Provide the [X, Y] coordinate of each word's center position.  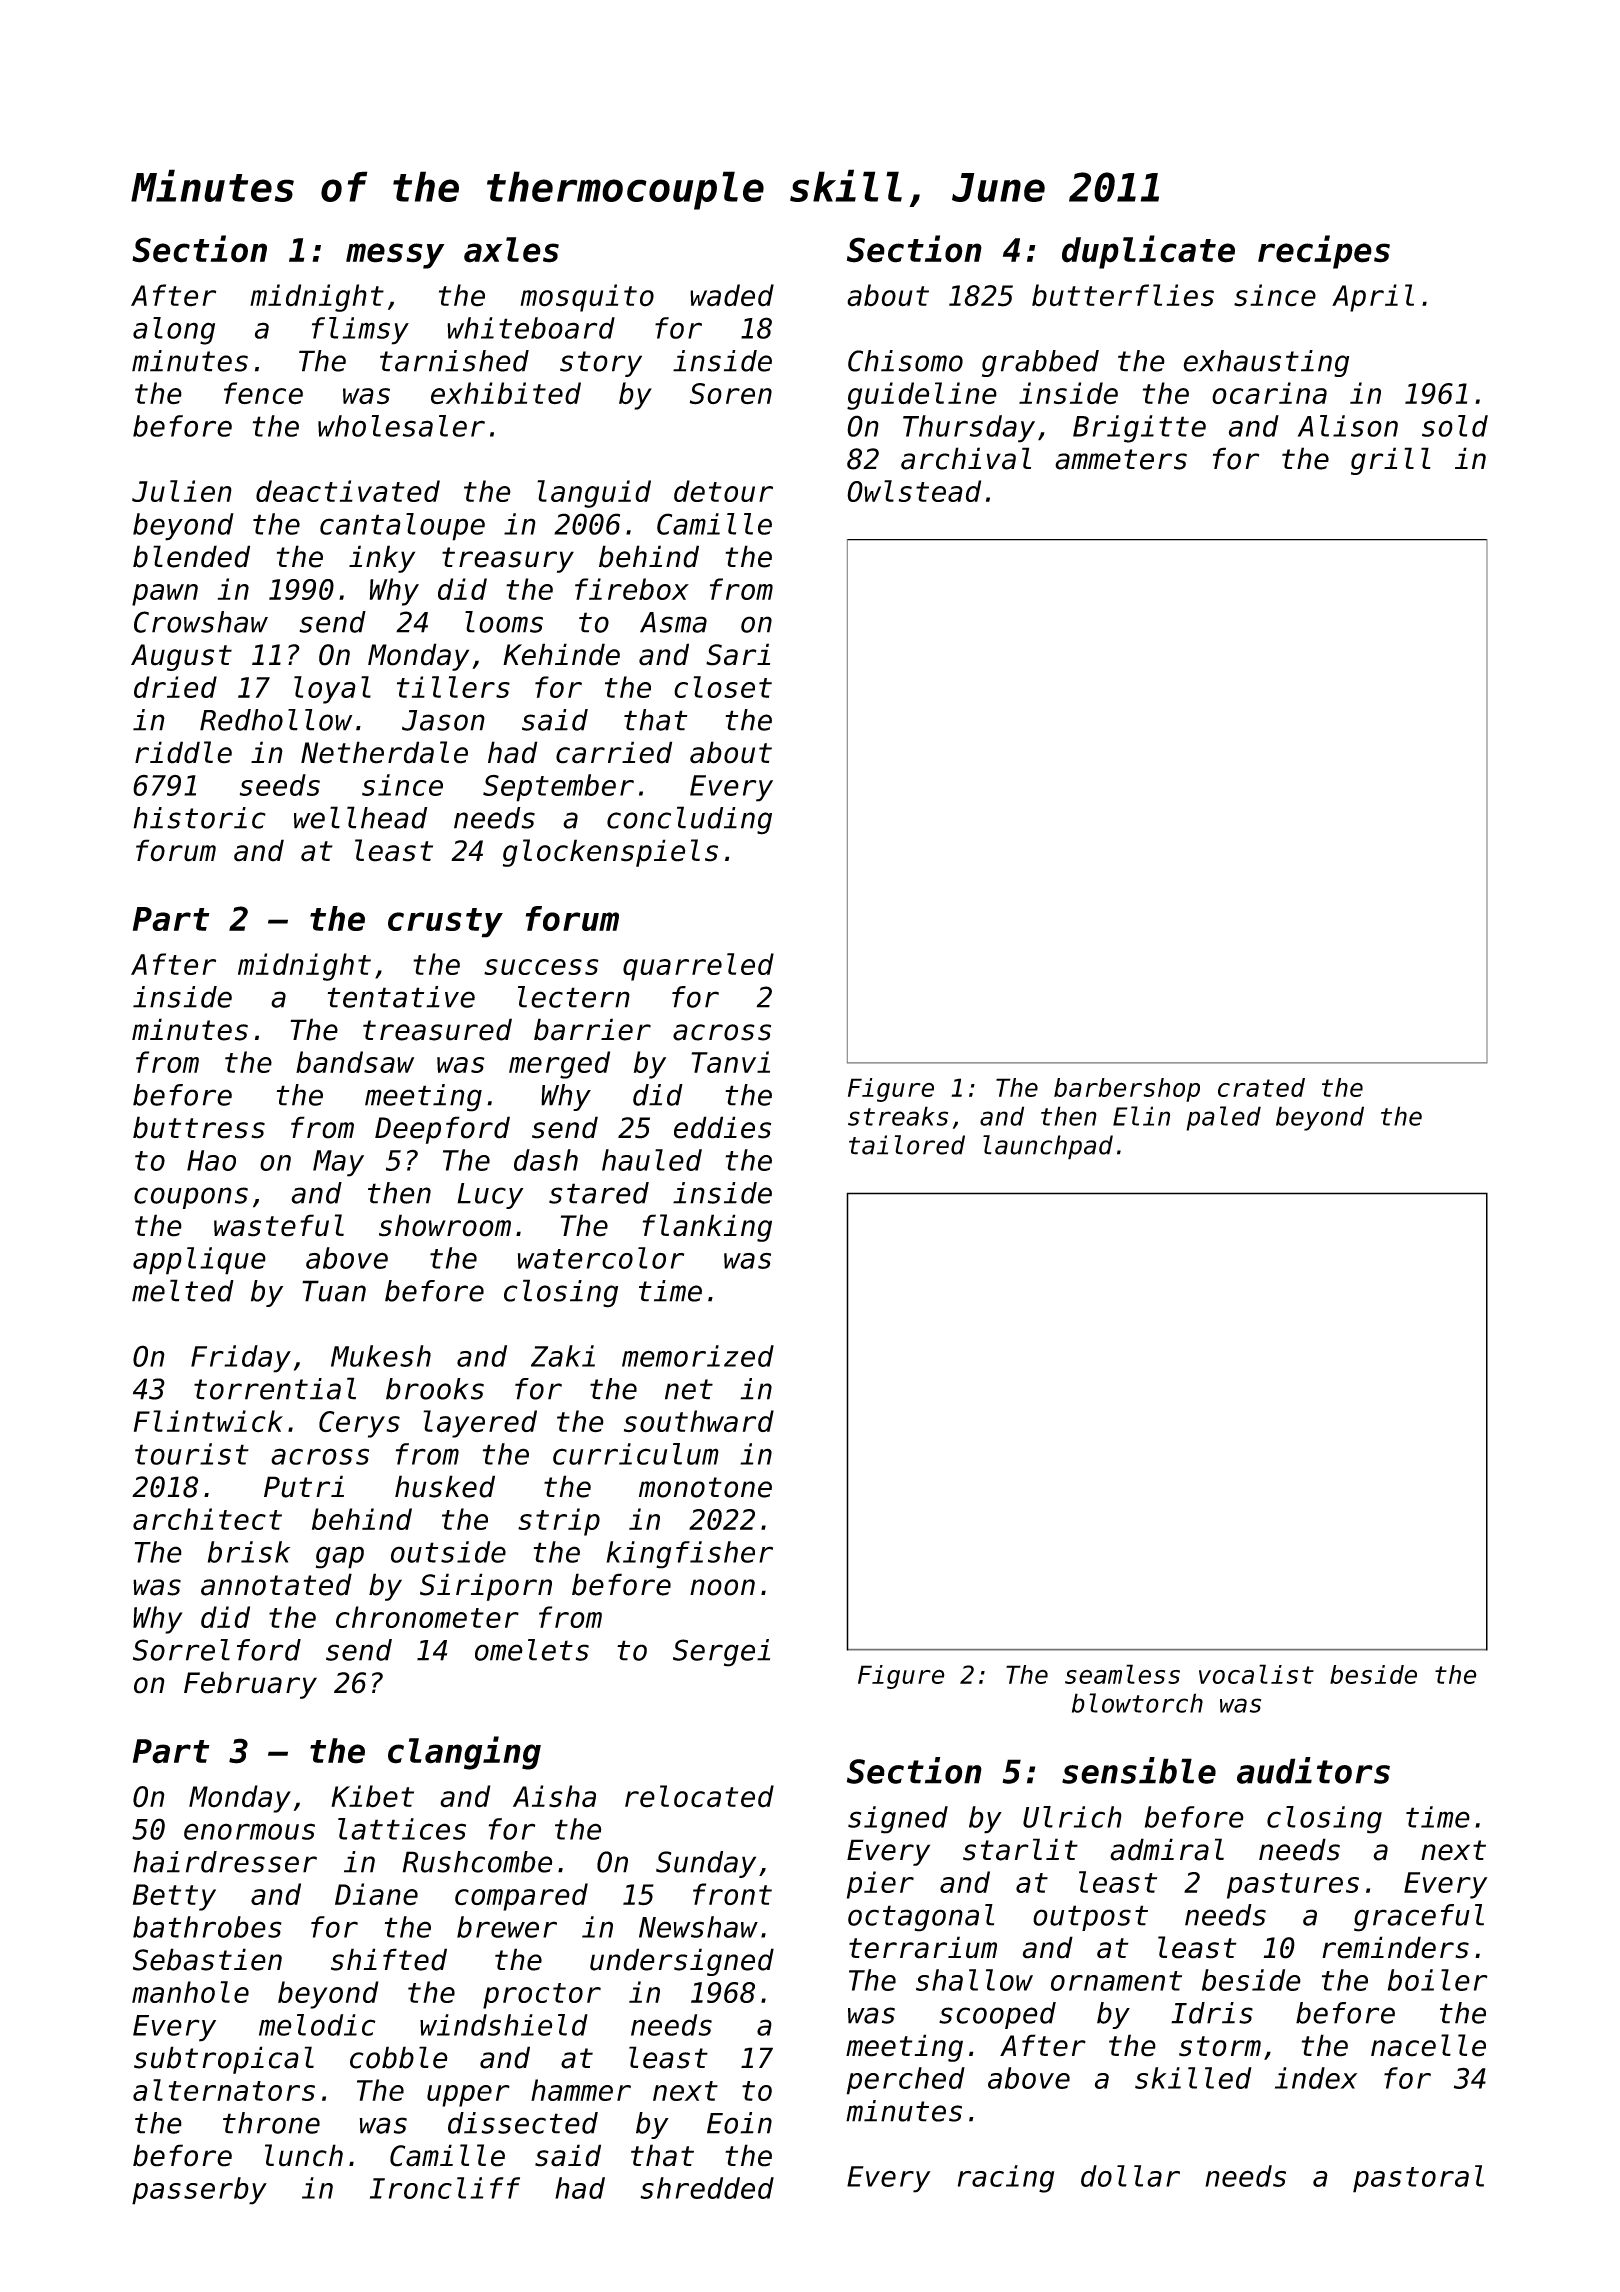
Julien [182, 491]
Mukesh [381, 1356]
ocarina [1269, 393]
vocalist [1256, 1674]
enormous [249, 1831]
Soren [730, 394]
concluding [689, 820]
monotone [705, 1487]
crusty [445, 923]
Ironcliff [445, 2188]
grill [1391, 461]
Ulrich [1072, 1817]
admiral [1167, 1849]
